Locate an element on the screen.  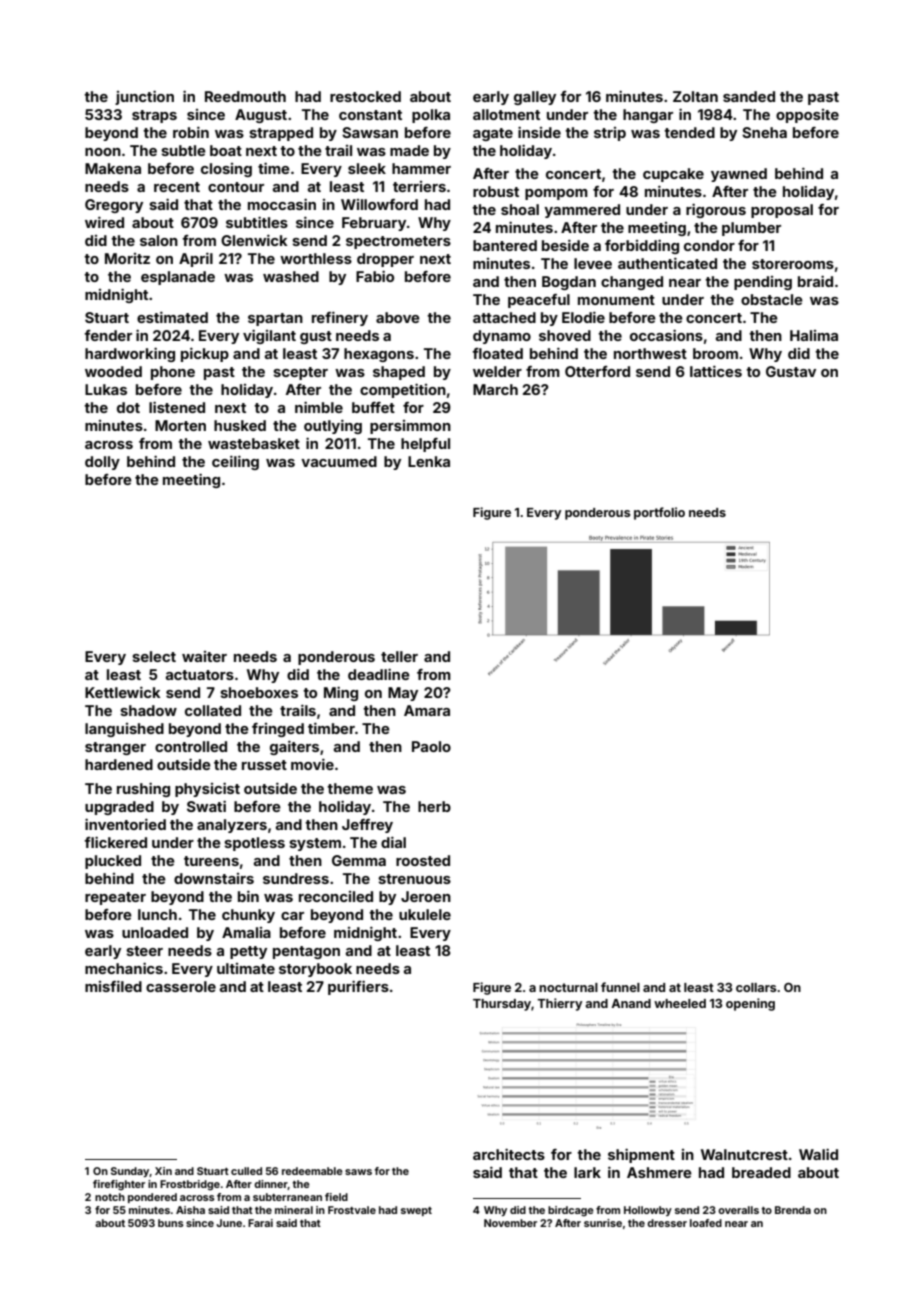
herb is located at coordinates (434, 806).
